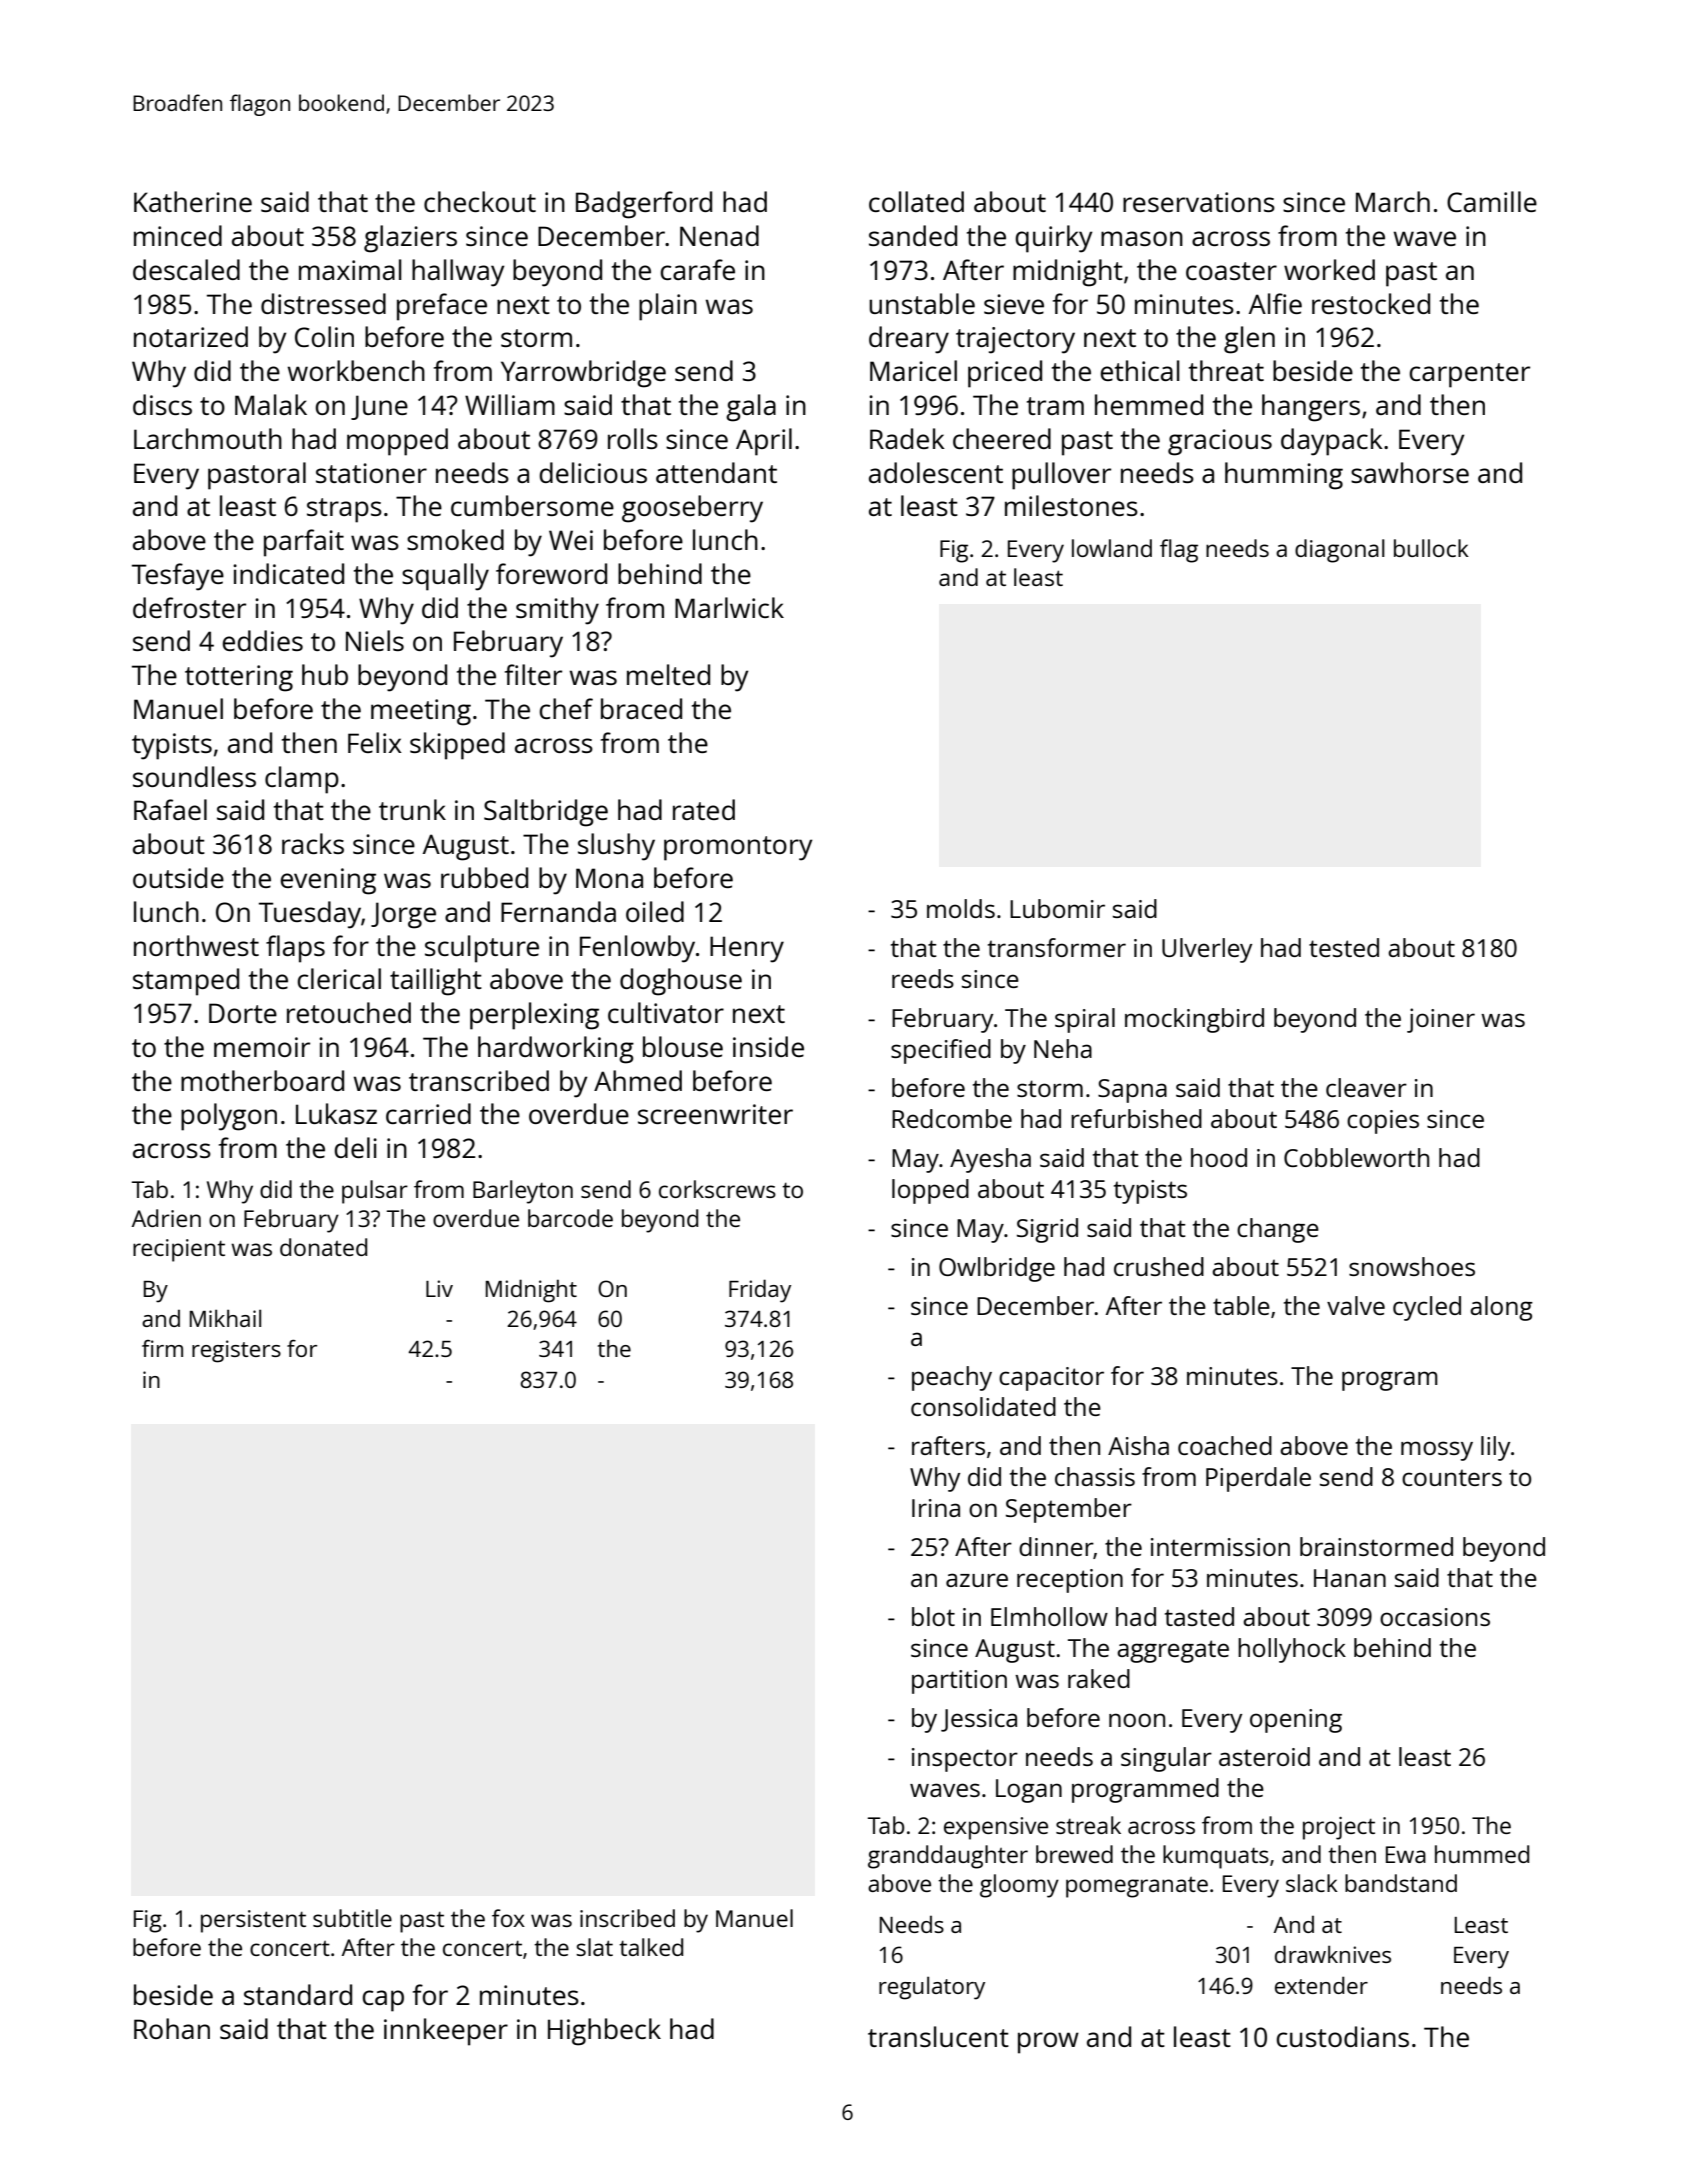 The width and height of the screenshot is (1683, 2178). What do you see at coordinates (933, 1616) in the screenshot?
I see `blot` at bounding box center [933, 1616].
